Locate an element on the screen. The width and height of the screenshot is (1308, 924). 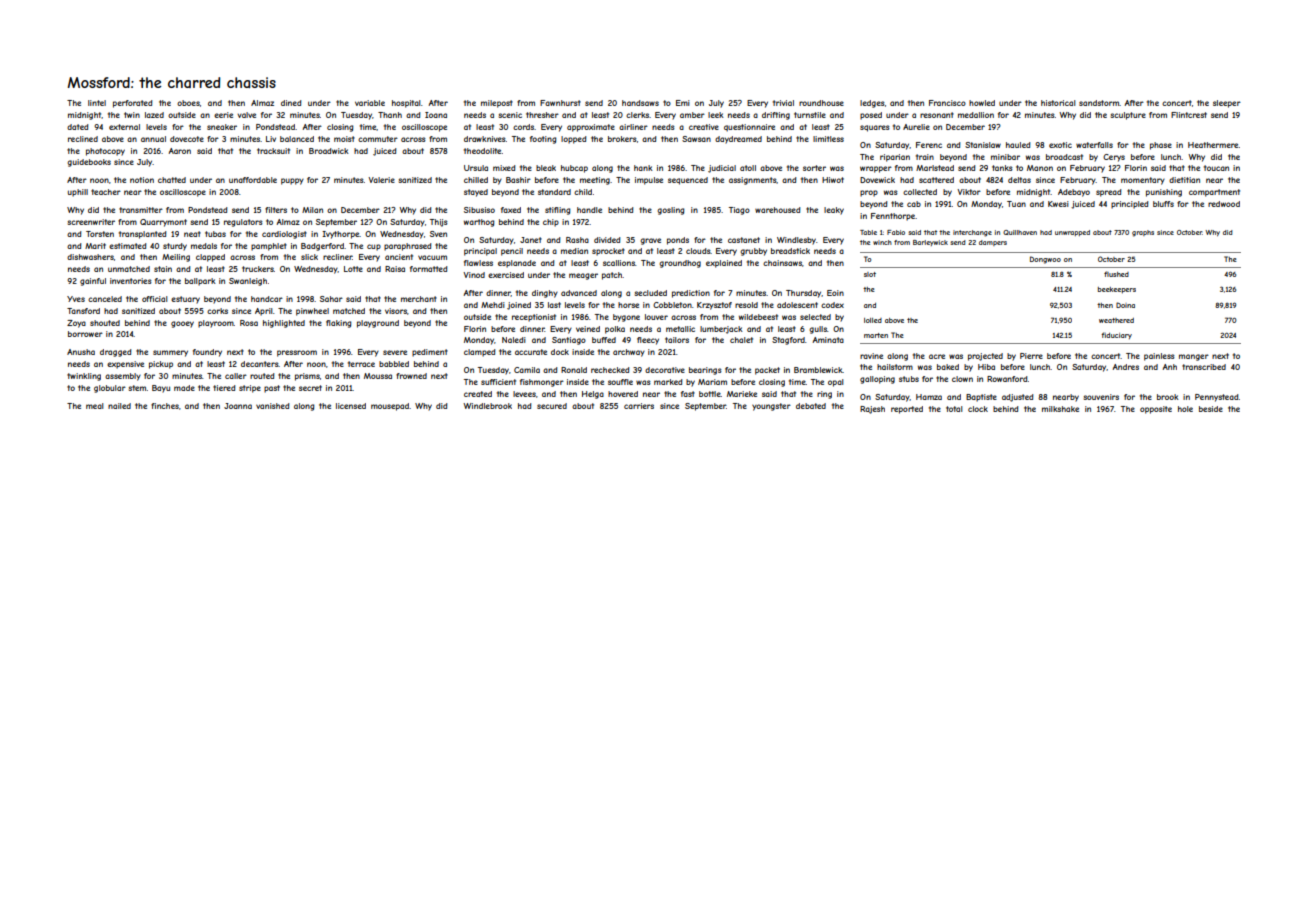
dated is located at coordinates (77, 127).
